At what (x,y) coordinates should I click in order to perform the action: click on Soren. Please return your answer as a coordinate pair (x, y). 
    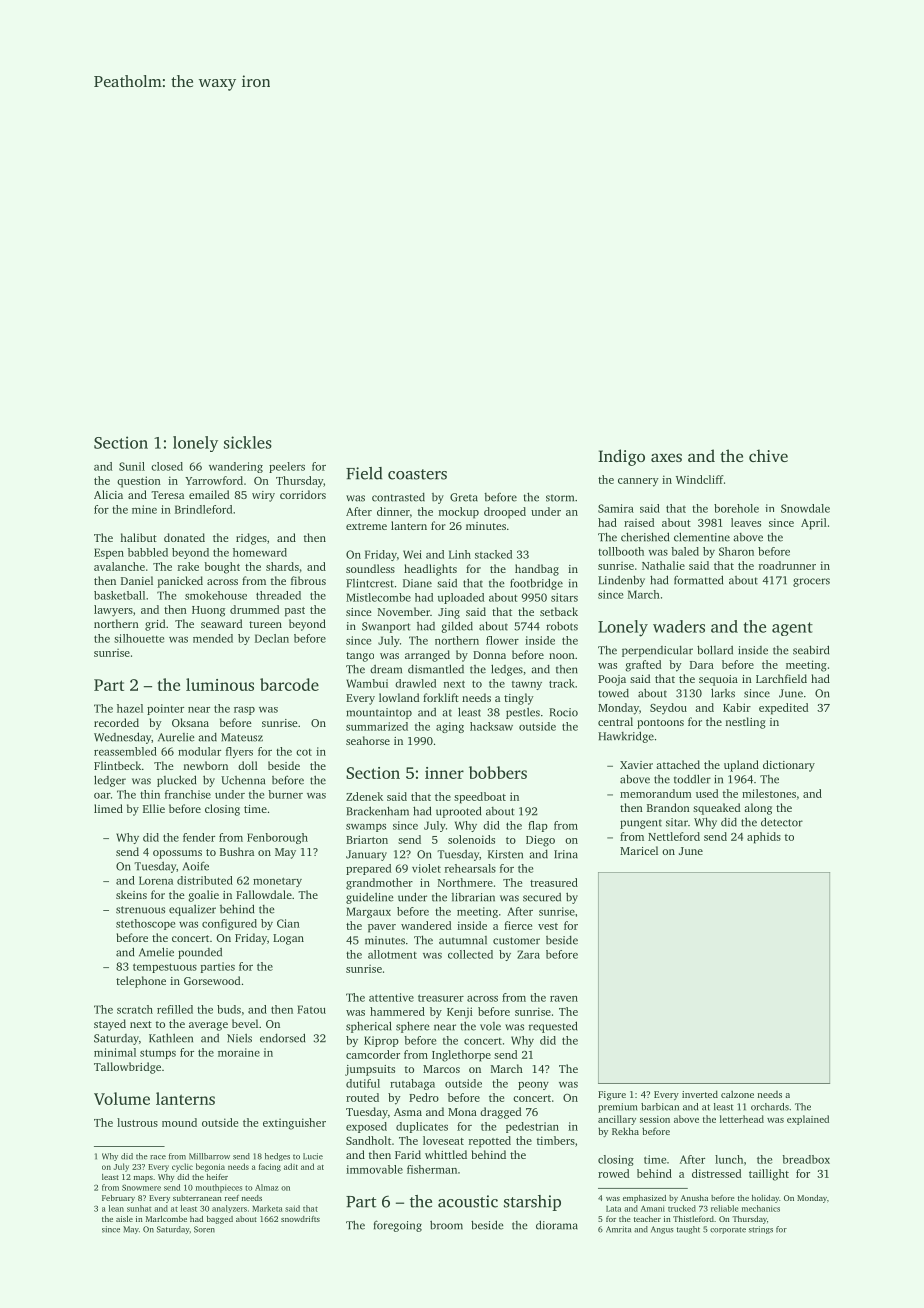
    Looking at the image, I should click on (204, 1229).
